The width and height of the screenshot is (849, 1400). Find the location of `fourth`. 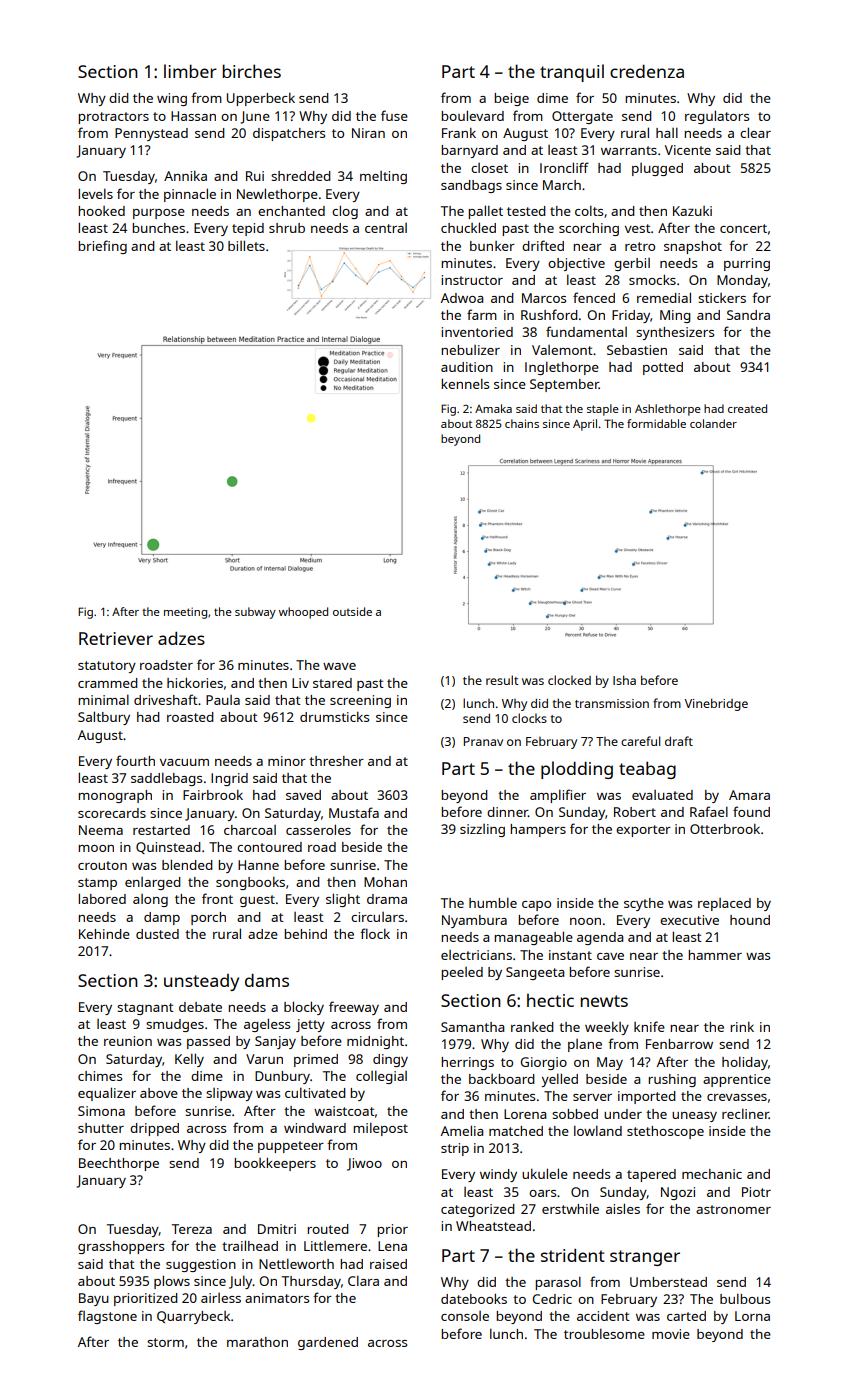

fourth is located at coordinates (135, 760).
